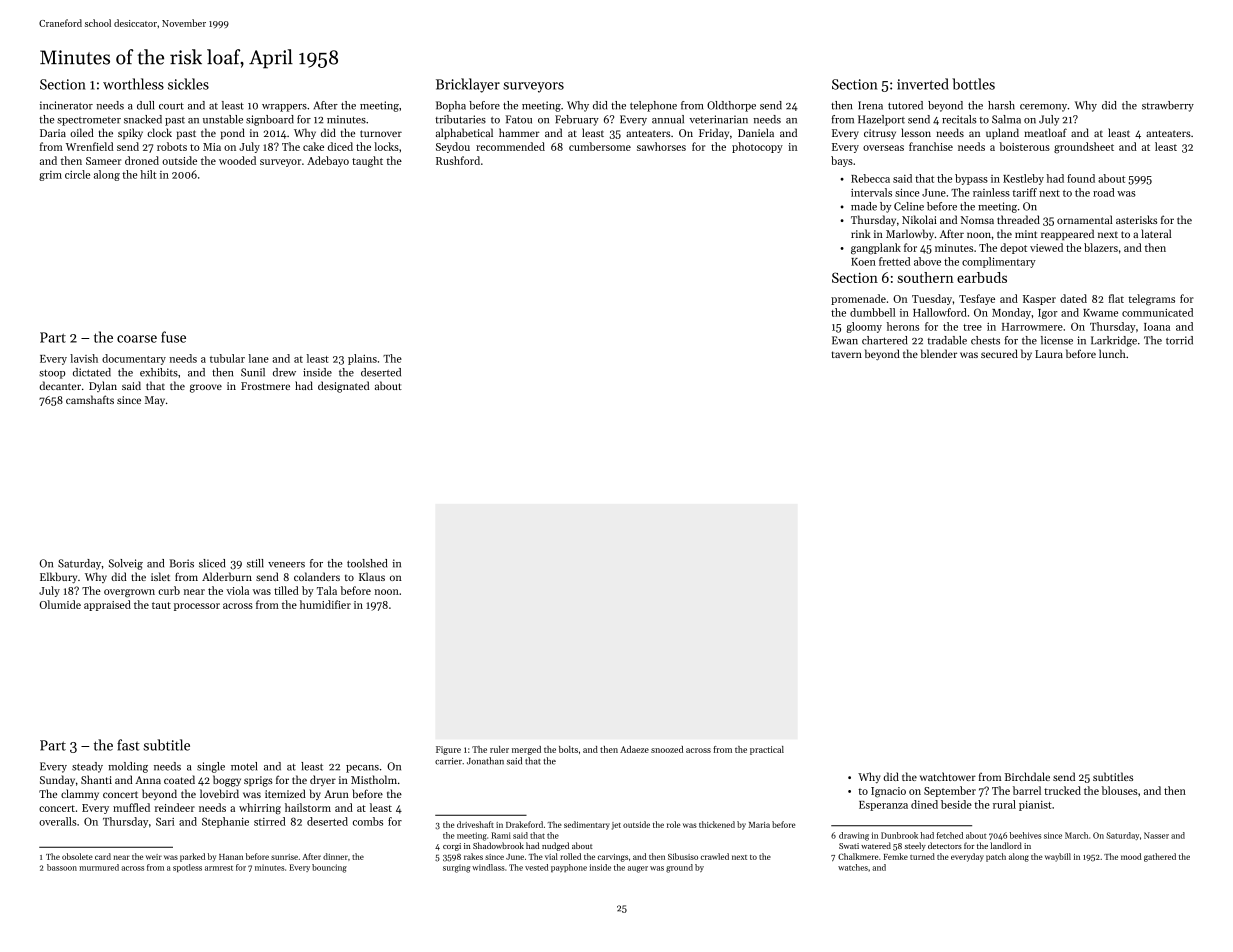 The image size is (1233, 952). Describe the element at coordinates (653, 106) in the page. I see `telephone` at that location.
